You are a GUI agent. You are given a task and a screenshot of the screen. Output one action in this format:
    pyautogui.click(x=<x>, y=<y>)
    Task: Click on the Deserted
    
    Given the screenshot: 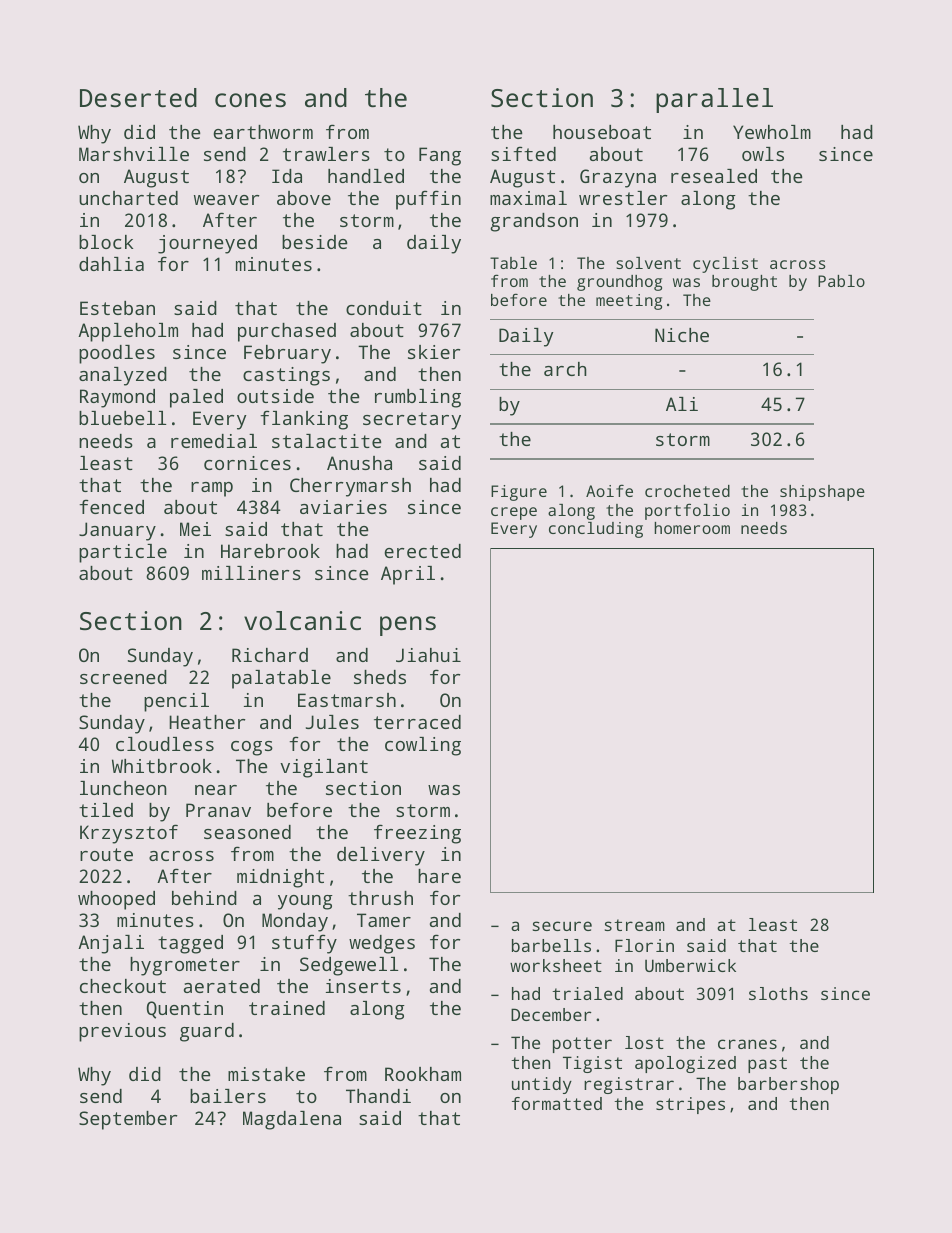 What is the action you would take?
    pyautogui.click(x=138, y=97)
